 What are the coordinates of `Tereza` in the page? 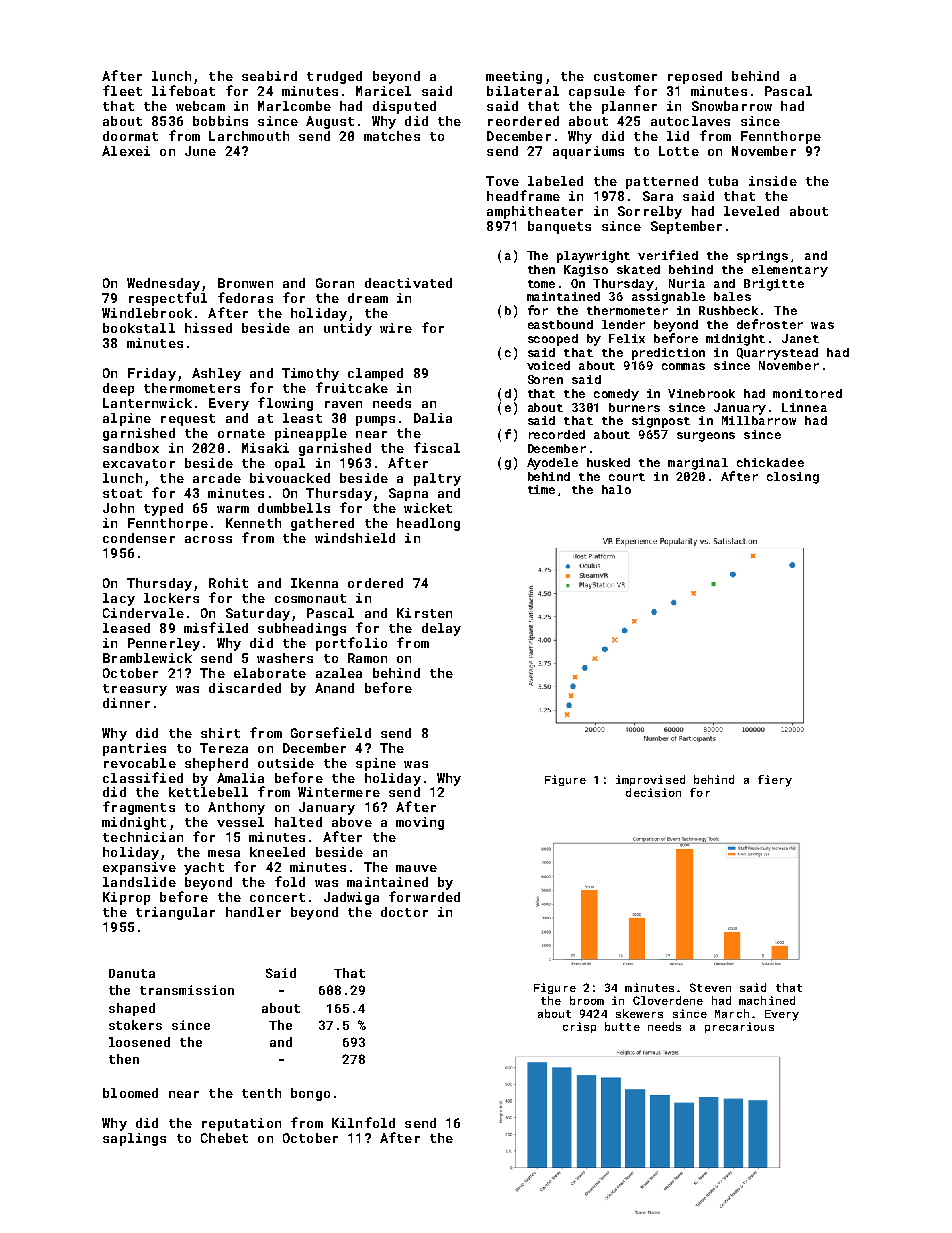 It's located at (224, 748).
